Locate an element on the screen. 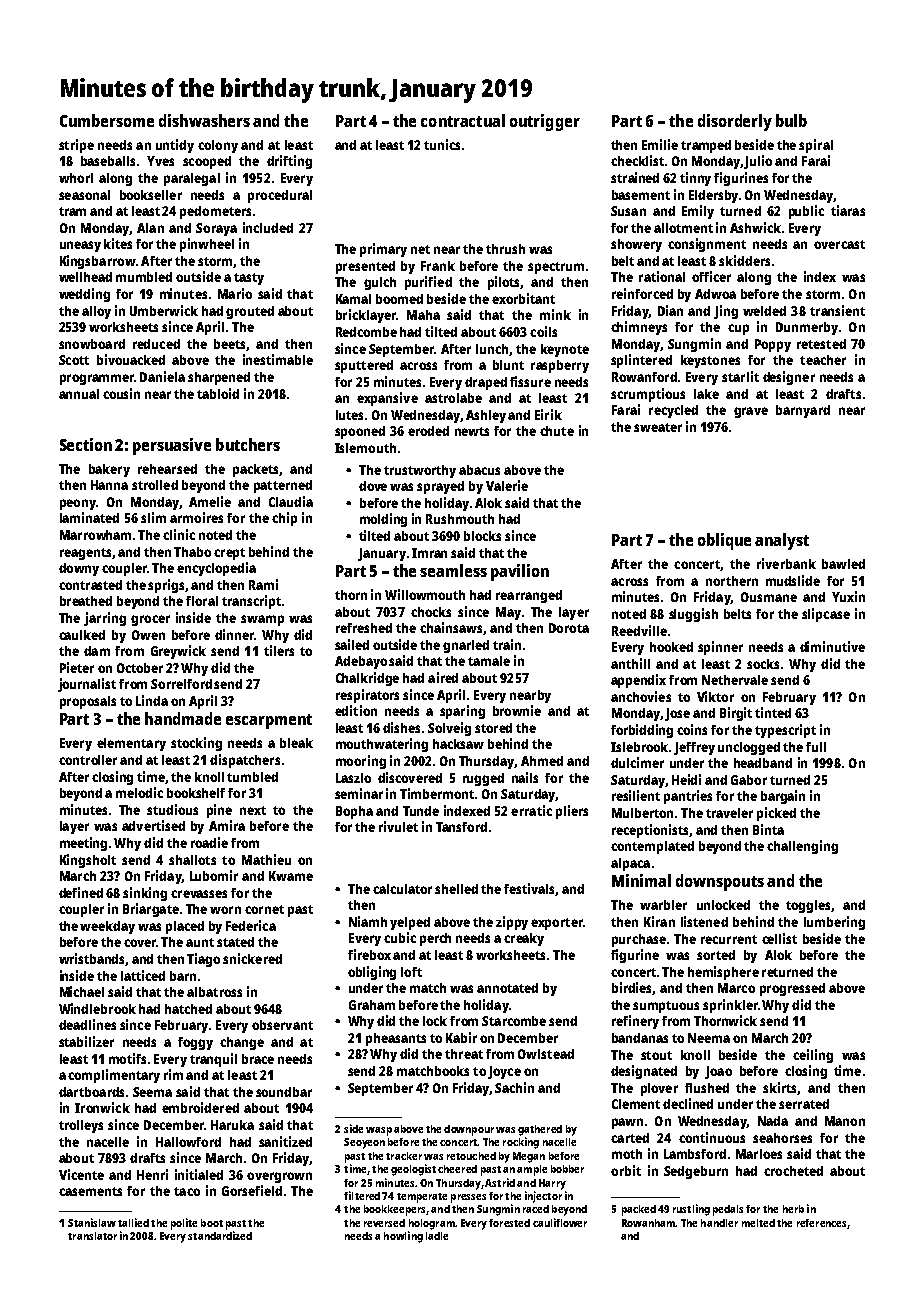 This screenshot has width=924, height=1308. snowboard is located at coordinates (92, 344).
